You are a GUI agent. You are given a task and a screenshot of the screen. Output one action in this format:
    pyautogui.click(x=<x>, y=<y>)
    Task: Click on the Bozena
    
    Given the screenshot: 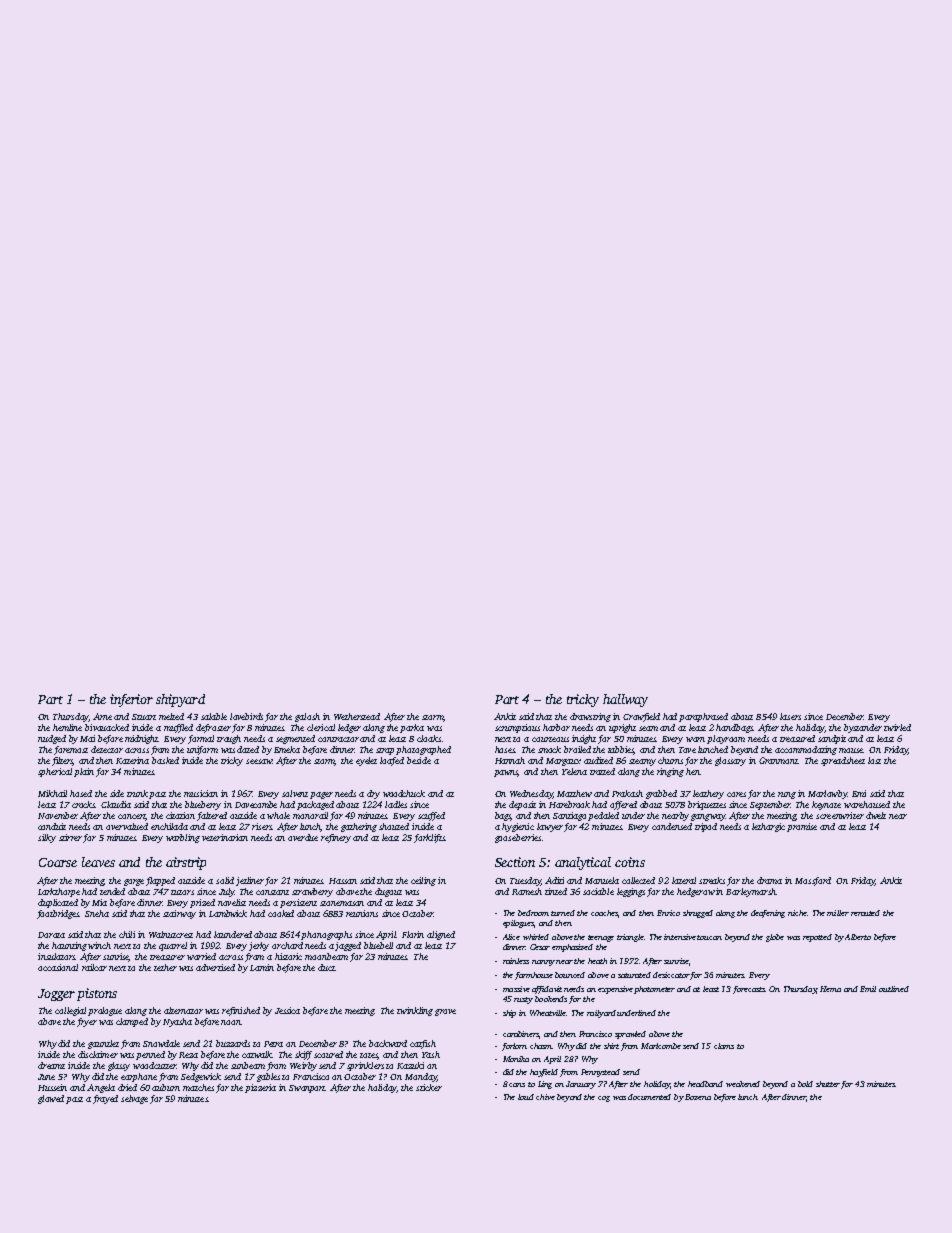 What is the action you would take?
    pyautogui.click(x=698, y=1097)
